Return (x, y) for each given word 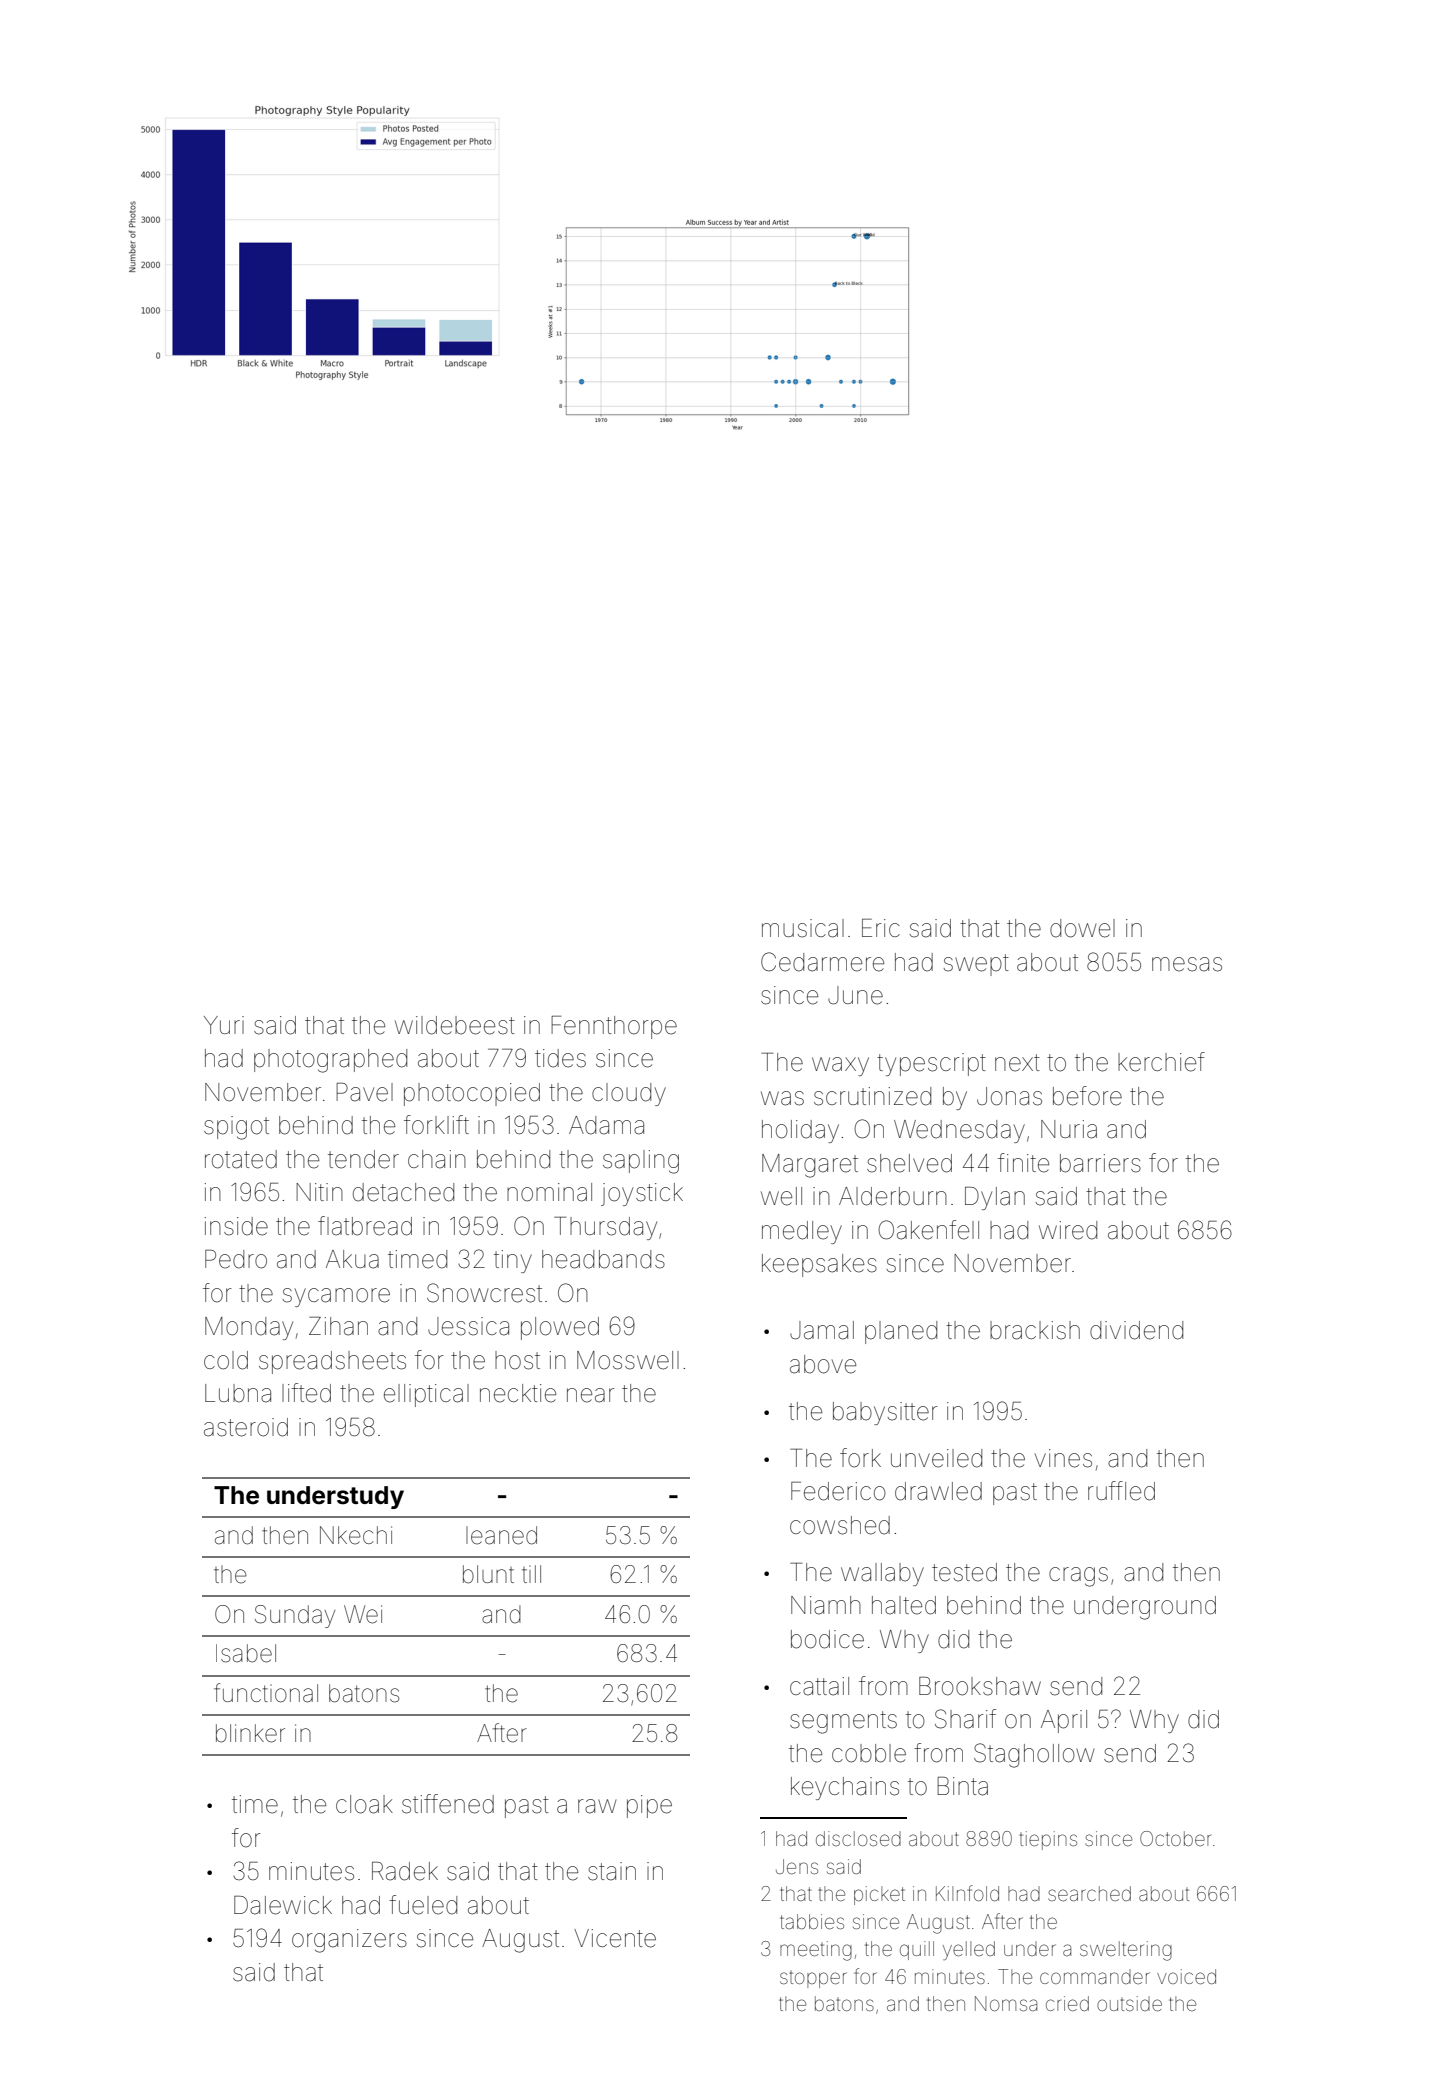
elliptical (426, 1395)
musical (803, 928)
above (823, 1364)
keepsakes (819, 1265)
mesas (1187, 964)
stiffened (448, 1804)
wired (1068, 1230)
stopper (813, 1979)
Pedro (236, 1259)
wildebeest (455, 1025)
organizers (349, 1941)
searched (1089, 1893)
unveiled (936, 1458)
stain (612, 1871)
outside (1129, 2003)
